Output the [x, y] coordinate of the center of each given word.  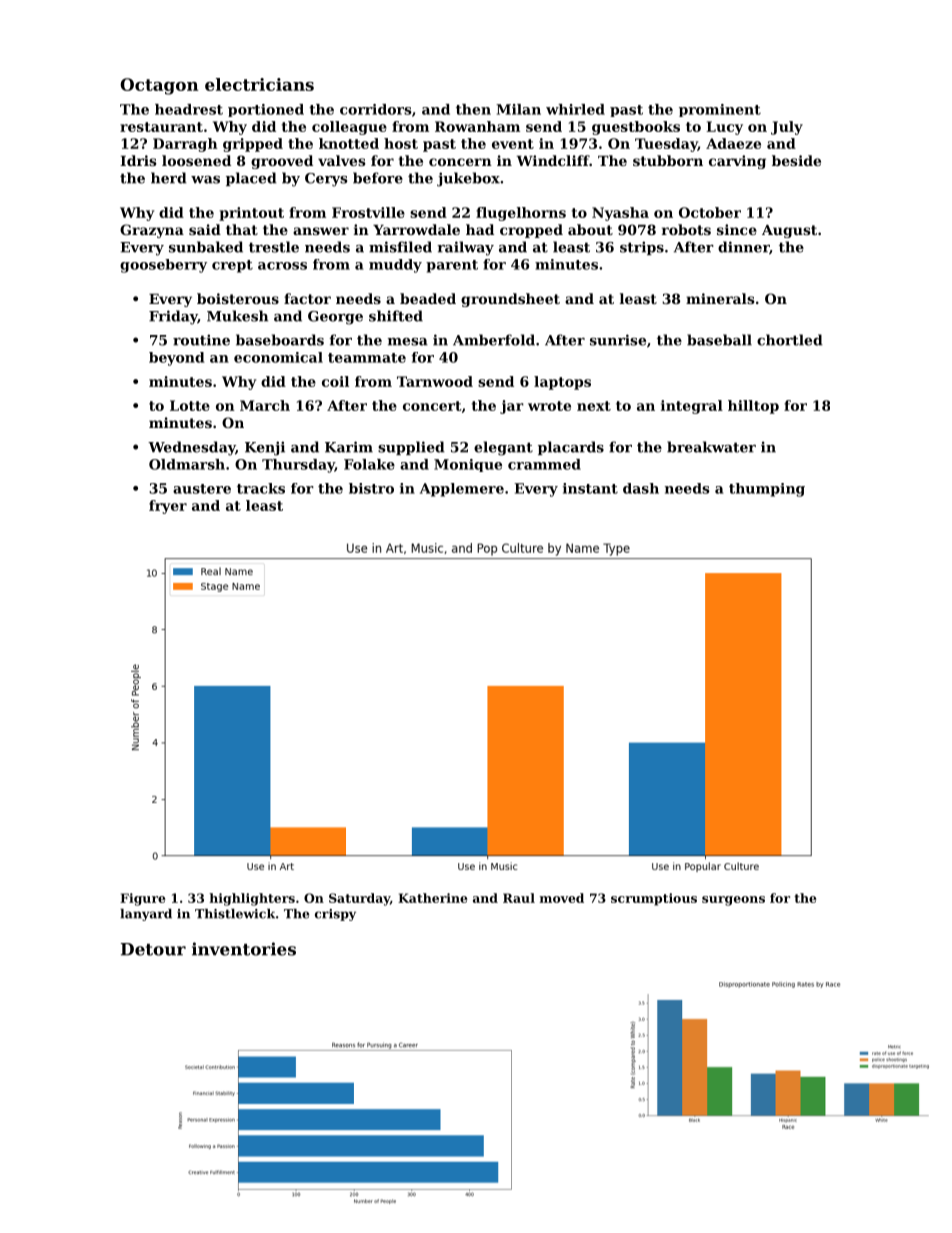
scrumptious [654, 899]
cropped [531, 231]
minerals [720, 298]
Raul [519, 898]
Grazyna [152, 231]
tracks [261, 488]
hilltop [753, 407]
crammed [544, 464]
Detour [153, 949]
